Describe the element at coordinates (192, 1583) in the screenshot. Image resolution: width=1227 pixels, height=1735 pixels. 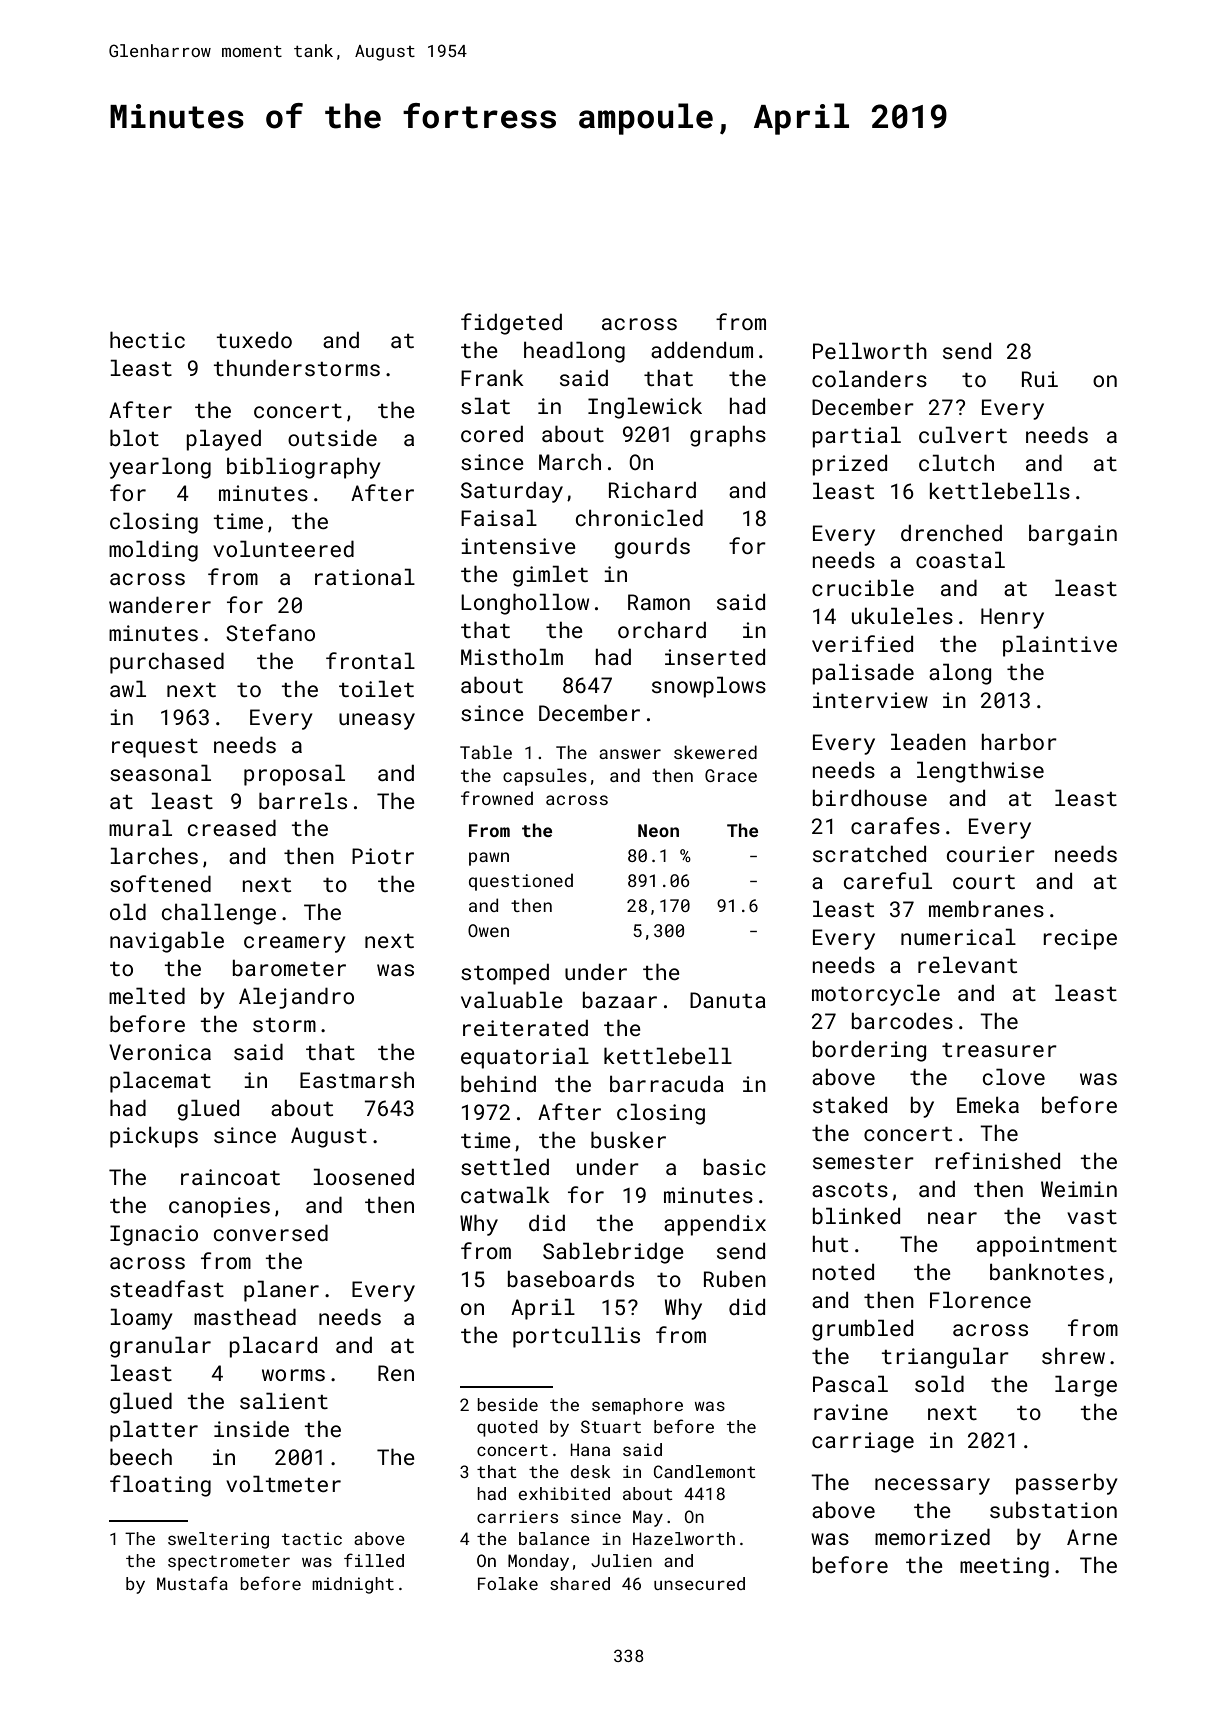
I see `Mustafa` at that location.
